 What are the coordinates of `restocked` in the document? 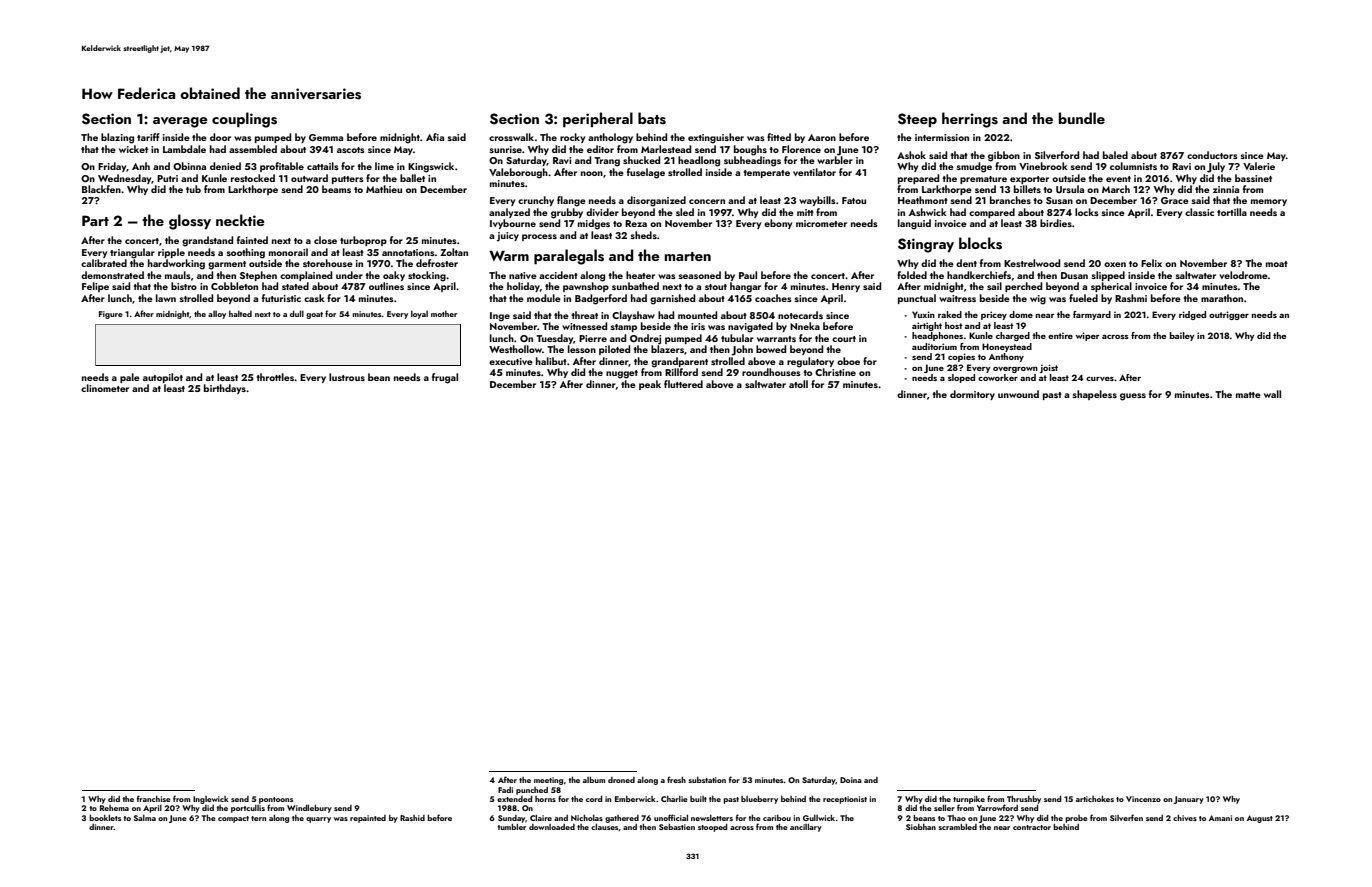 It's located at (253, 178).
